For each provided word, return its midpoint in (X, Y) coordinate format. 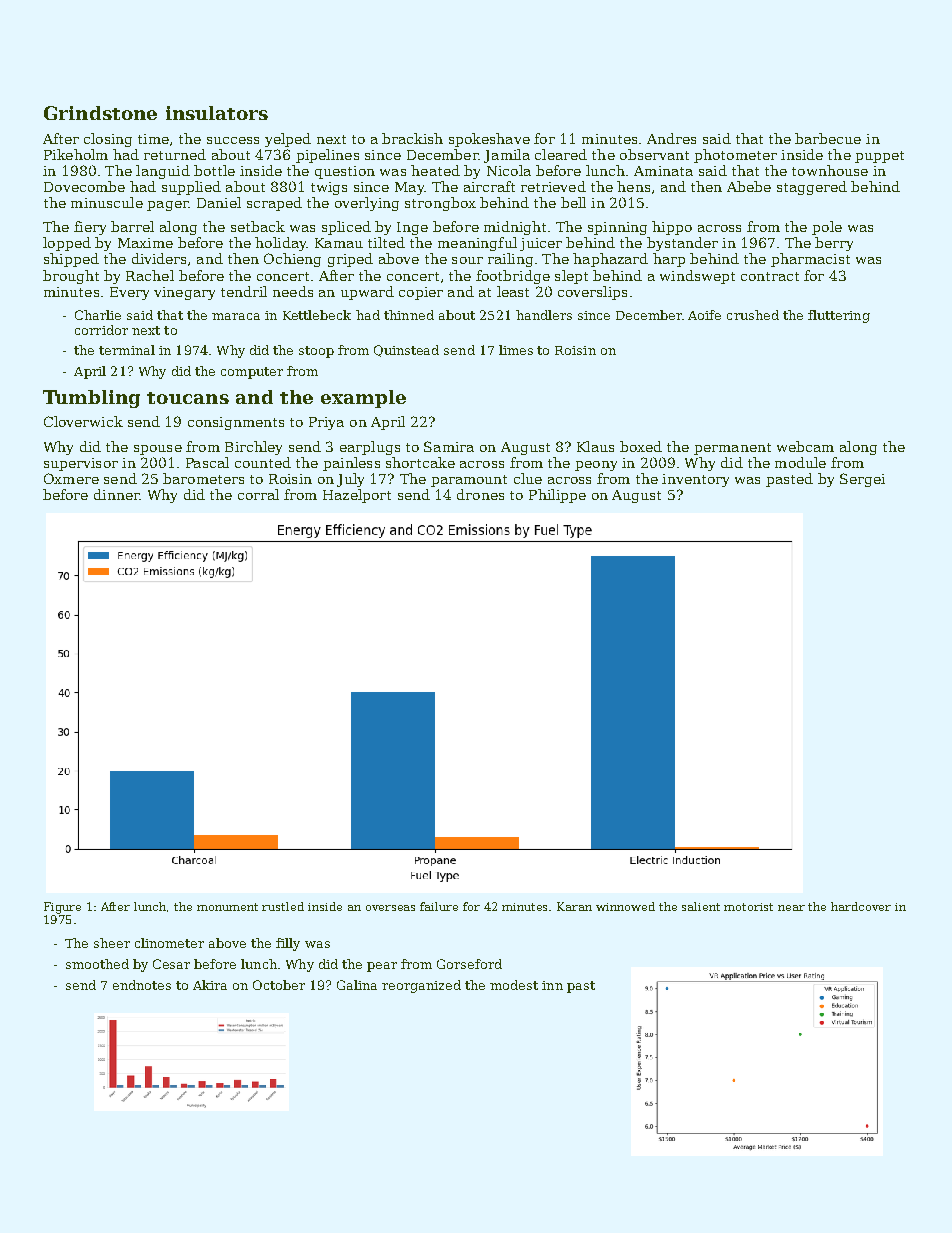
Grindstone (100, 113)
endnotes (142, 985)
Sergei (862, 480)
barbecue (828, 138)
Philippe (557, 496)
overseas (390, 908)
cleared (561, 154)
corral (258, 494)
